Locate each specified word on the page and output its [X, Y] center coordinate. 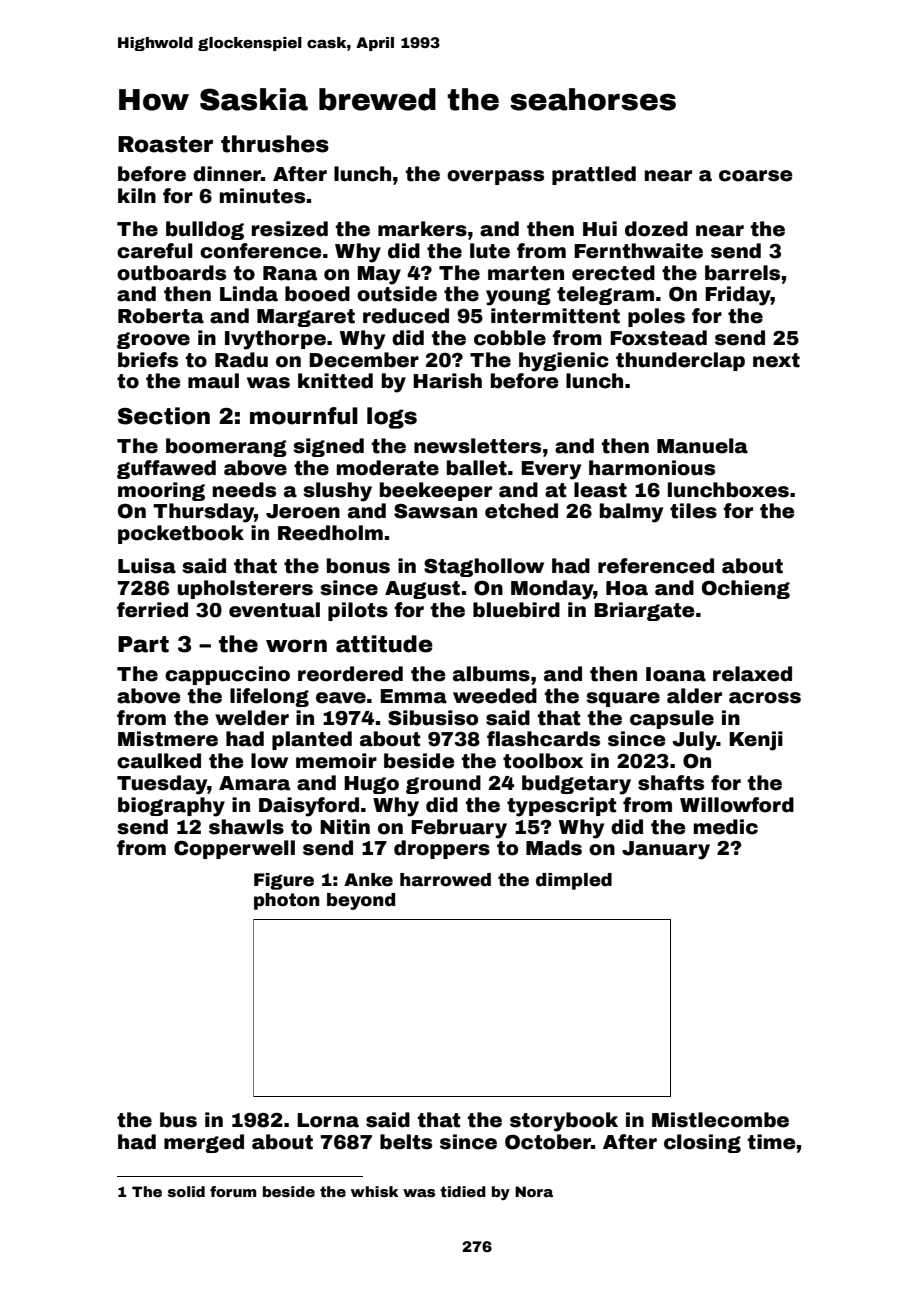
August [422, 590]
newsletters [477, 446]
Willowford [737, 805]
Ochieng [746, 589]
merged [204, 1143]
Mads [554, 848]
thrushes [275, 144]
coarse [755, 176]
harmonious [652, 468]
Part [143, 644]
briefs [148, 360]
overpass [495, 177]
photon [287, 901]
